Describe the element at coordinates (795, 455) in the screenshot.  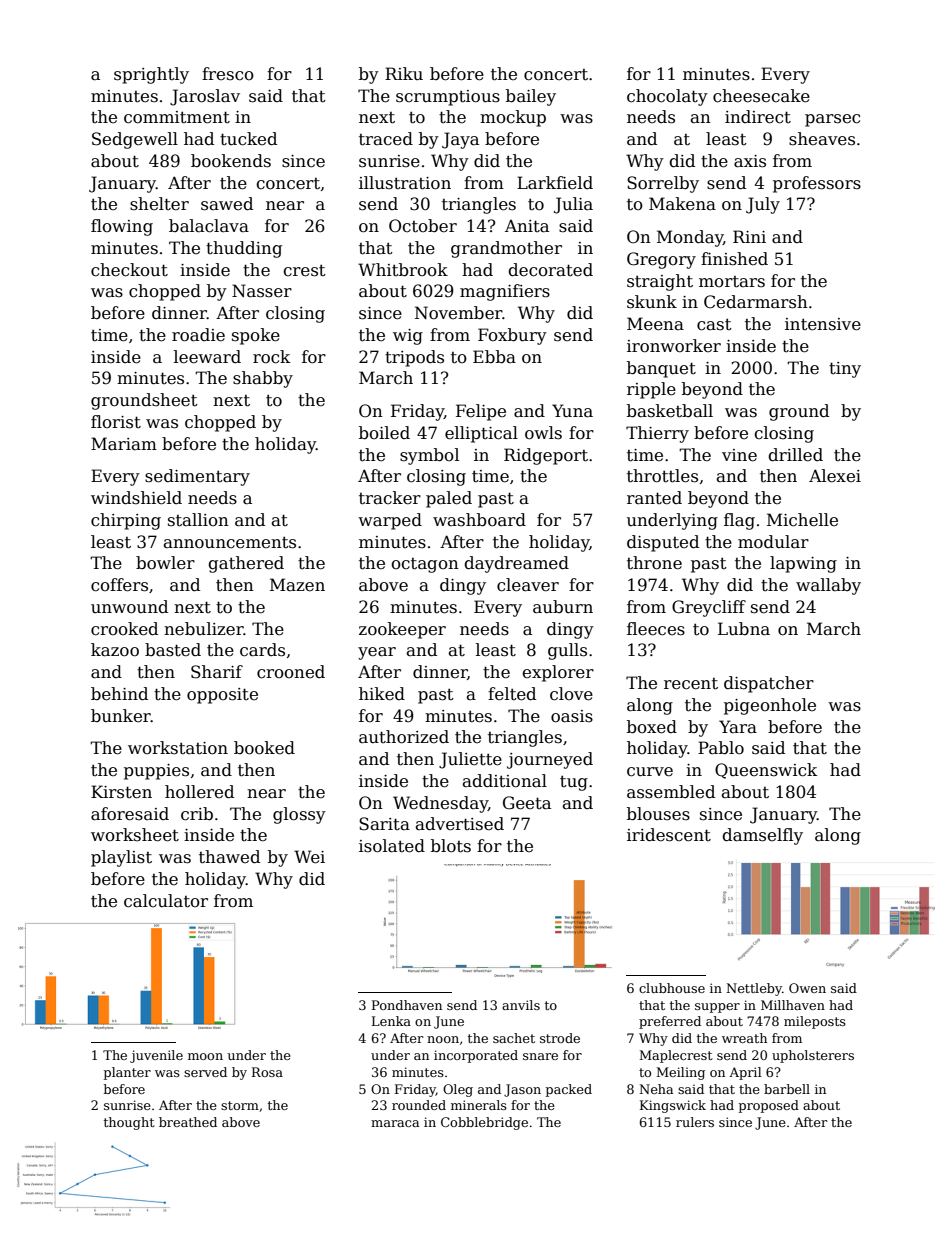
I see `drilled` at that location.
